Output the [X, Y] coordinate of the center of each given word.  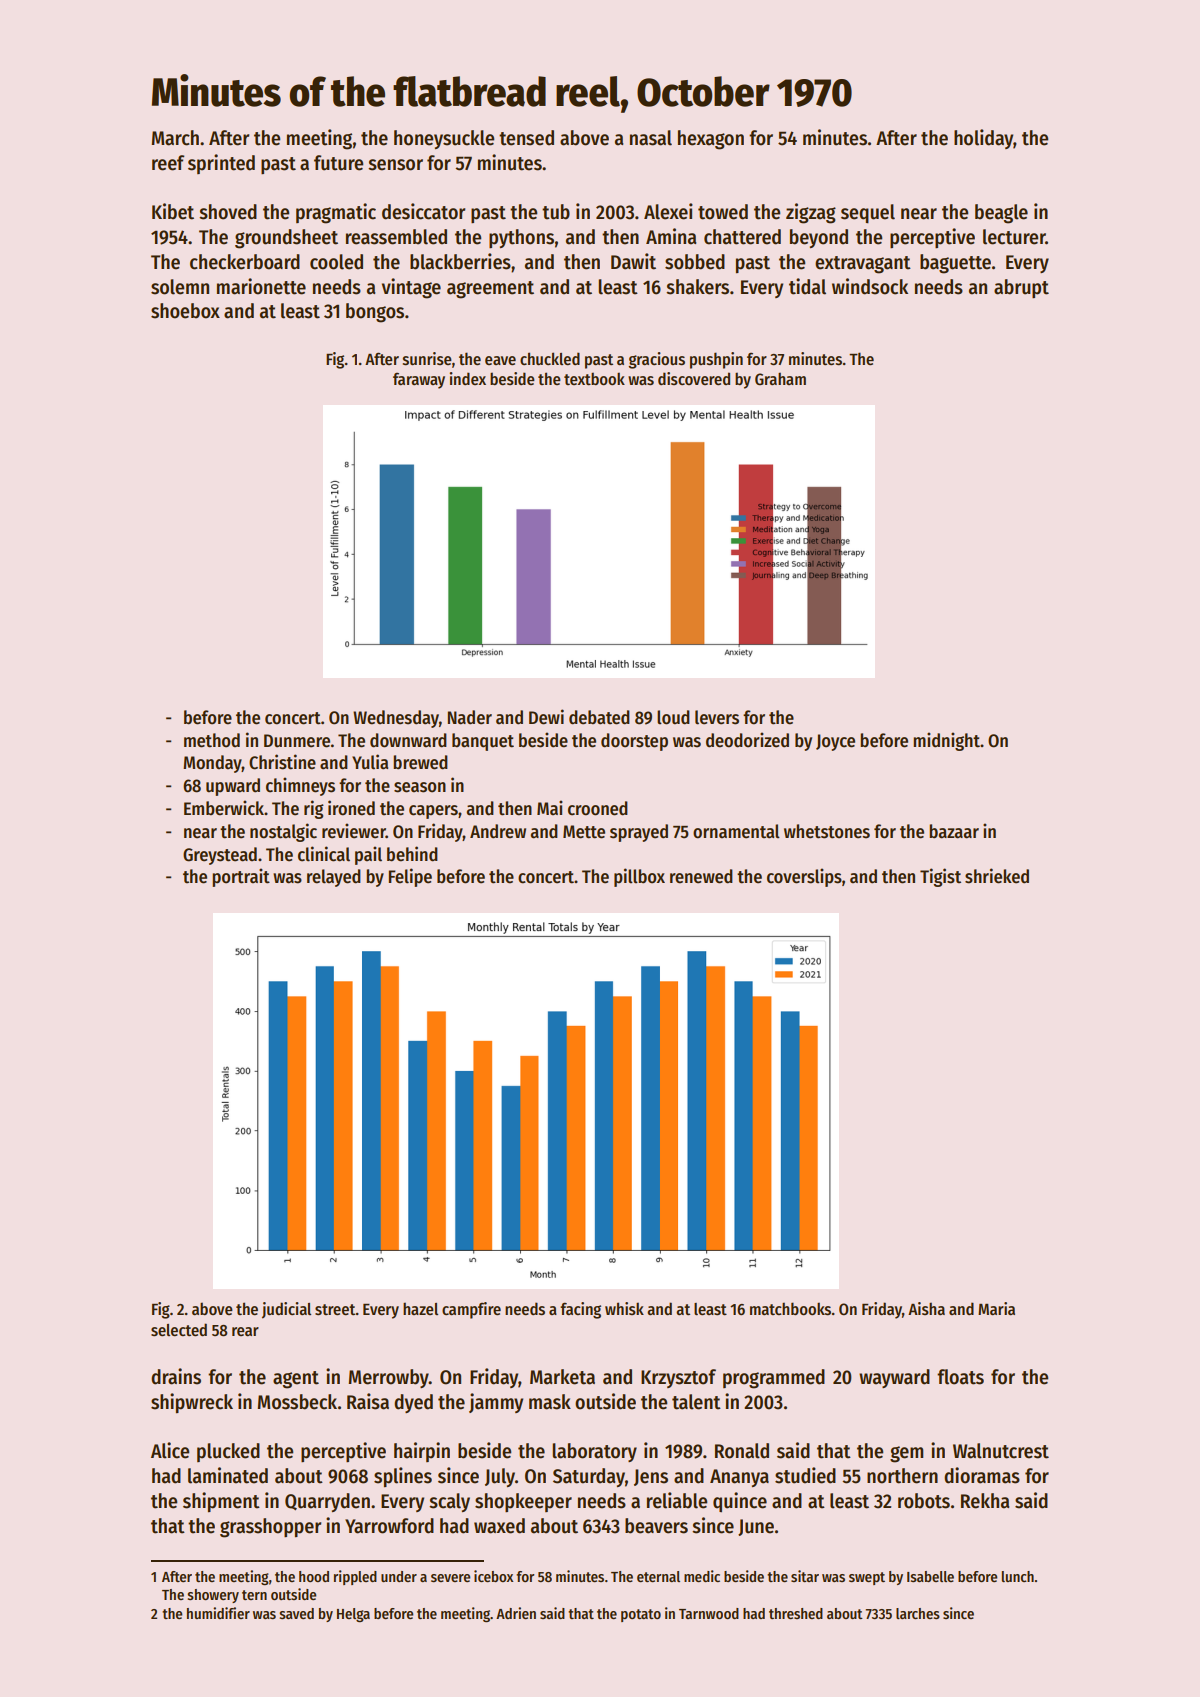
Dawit [633, 261]
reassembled [396, 237]
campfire [471, 1310]
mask [550, 1402]
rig [314, 809]
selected [179, 1330]
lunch [1018, 1576]
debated [599, 717]
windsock [870, 286]
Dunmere [297, 741]
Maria [996, 1308]
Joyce [835, 742]
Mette [584, 832]
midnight [946, 741]
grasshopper [270, 1528]
